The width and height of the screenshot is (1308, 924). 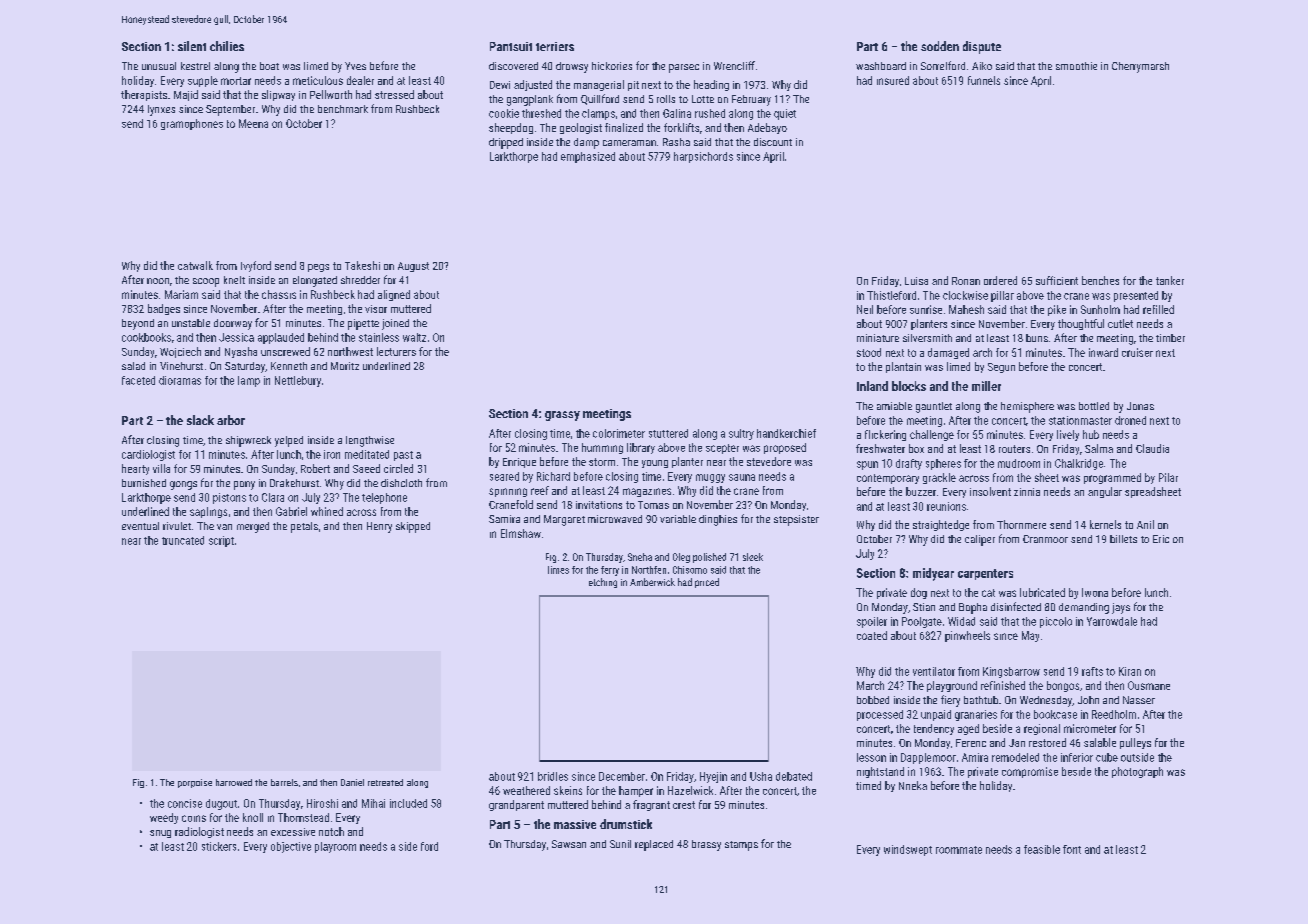 I want to click on Cherrymarsh, so click(x=1140, y=67).
